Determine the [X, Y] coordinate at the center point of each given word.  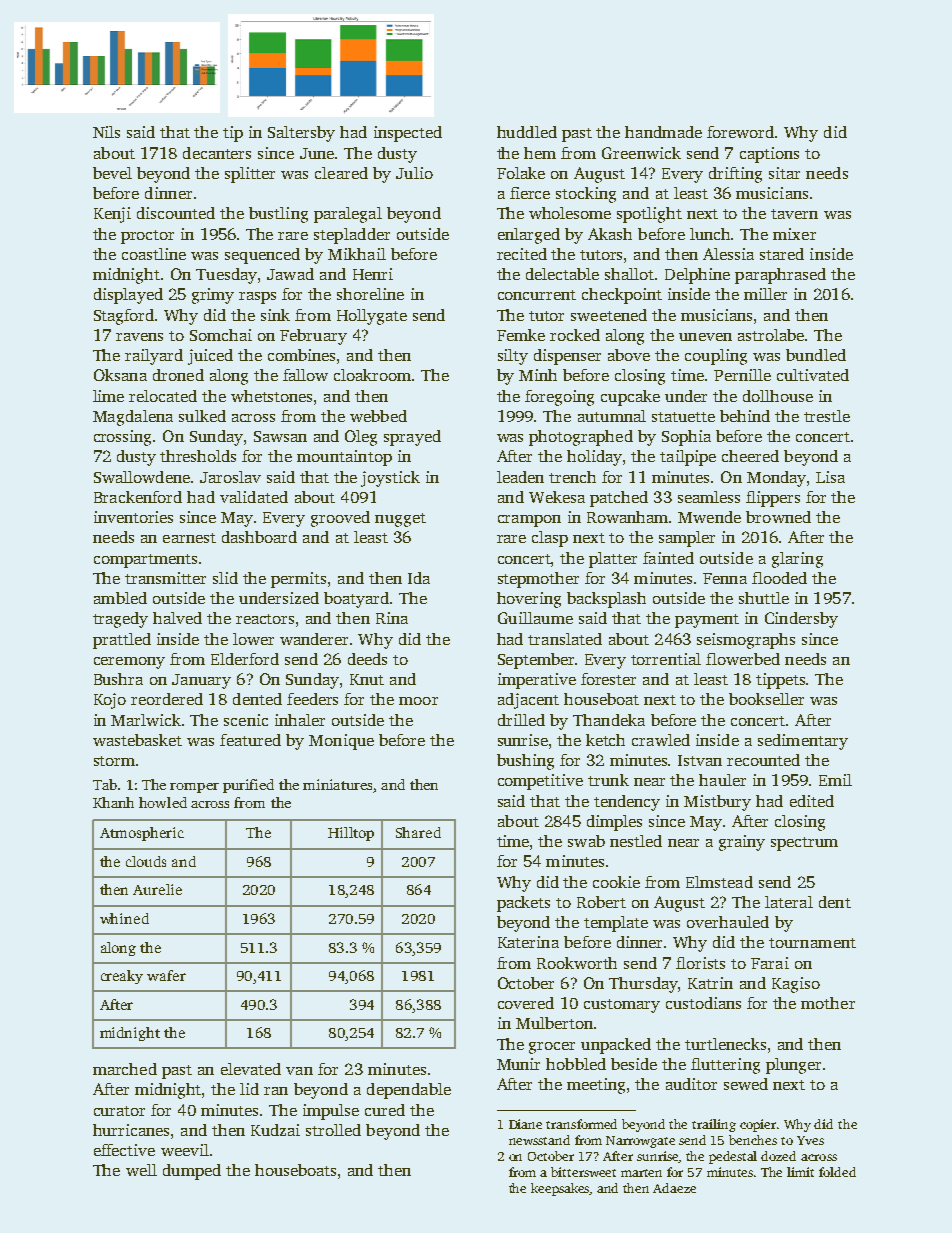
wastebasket [137, 740]
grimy [213, 296]
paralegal [348, 215]
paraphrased [780, 276]
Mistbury [717, 803]
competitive [540, 782]
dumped [192, 1172]
